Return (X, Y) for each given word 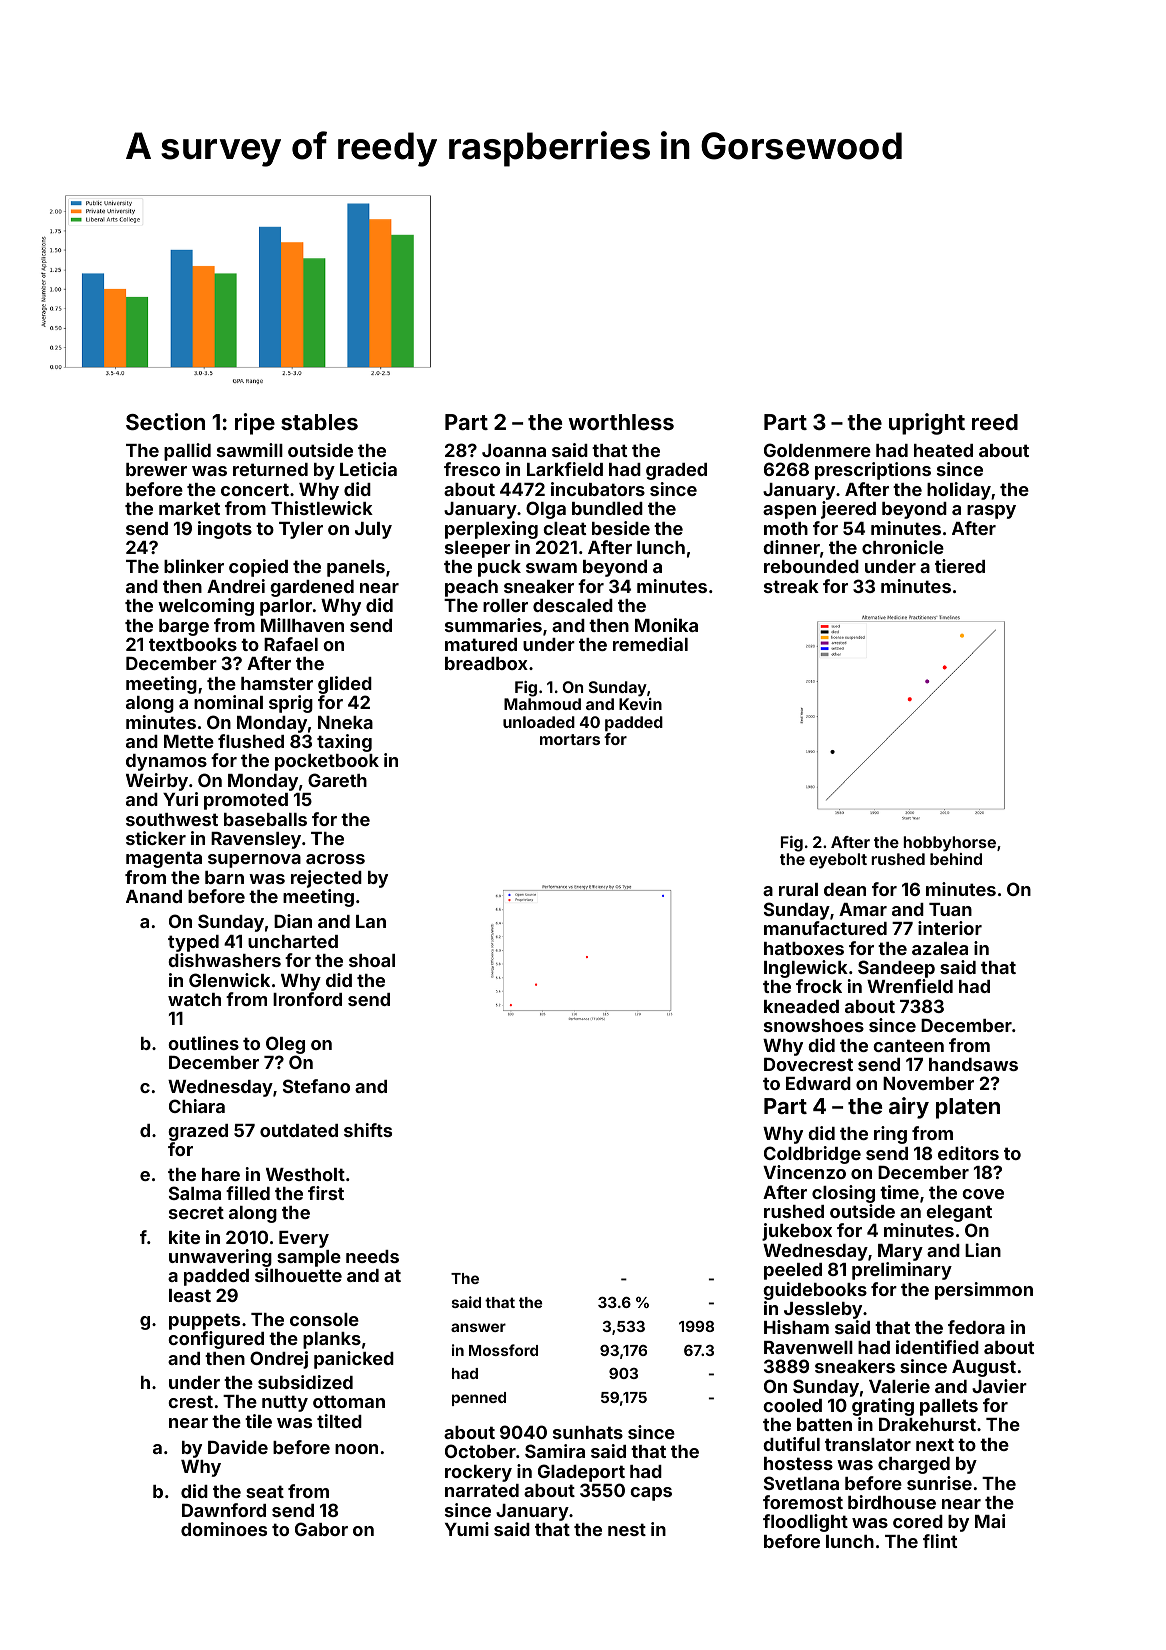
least (190, 1295)
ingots (225, 530)
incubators (598, 489)
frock (819, 986)
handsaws (973, 1064)
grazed (198, 1132)
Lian (983, 1250)
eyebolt (838, 861)
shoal (372, 960)
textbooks (193, 644)
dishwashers (224, 960)
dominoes (224, 1529)
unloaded (539, 722)
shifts (368, 1130)
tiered (960, 566)
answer (478, 1327)
